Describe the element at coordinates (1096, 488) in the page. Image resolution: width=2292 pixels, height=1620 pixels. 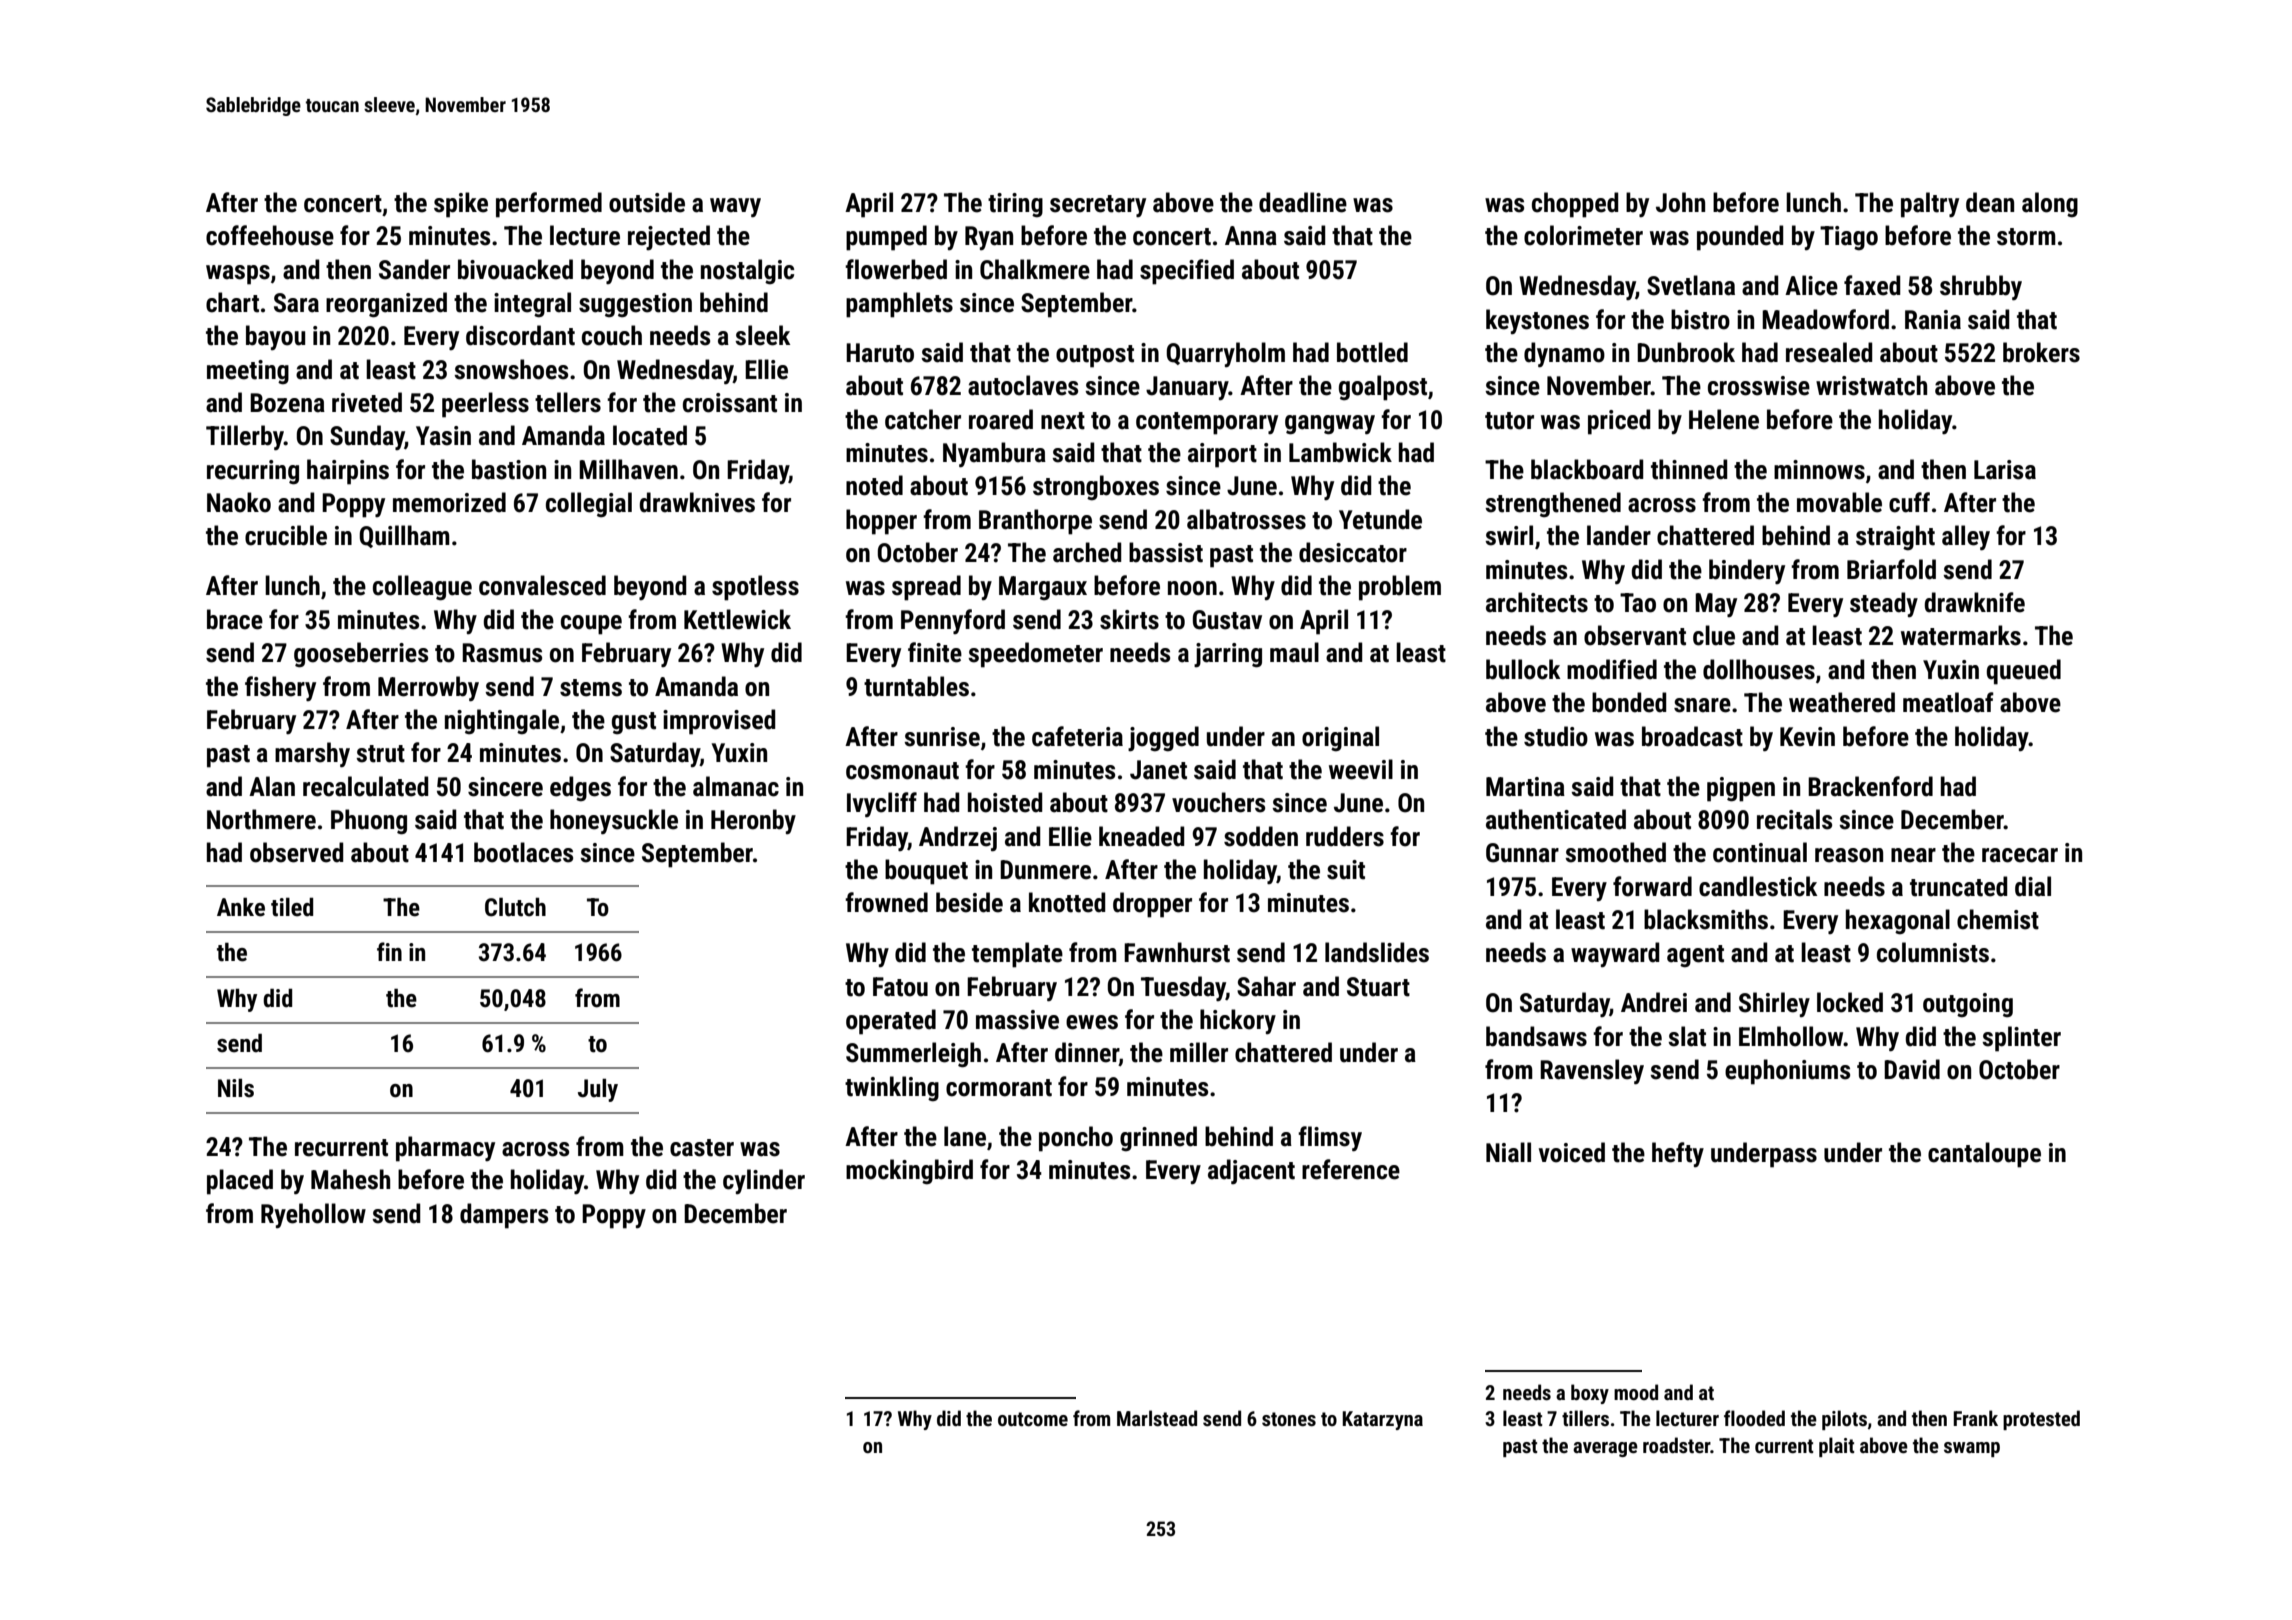
I see `strongboxes` at that location.
